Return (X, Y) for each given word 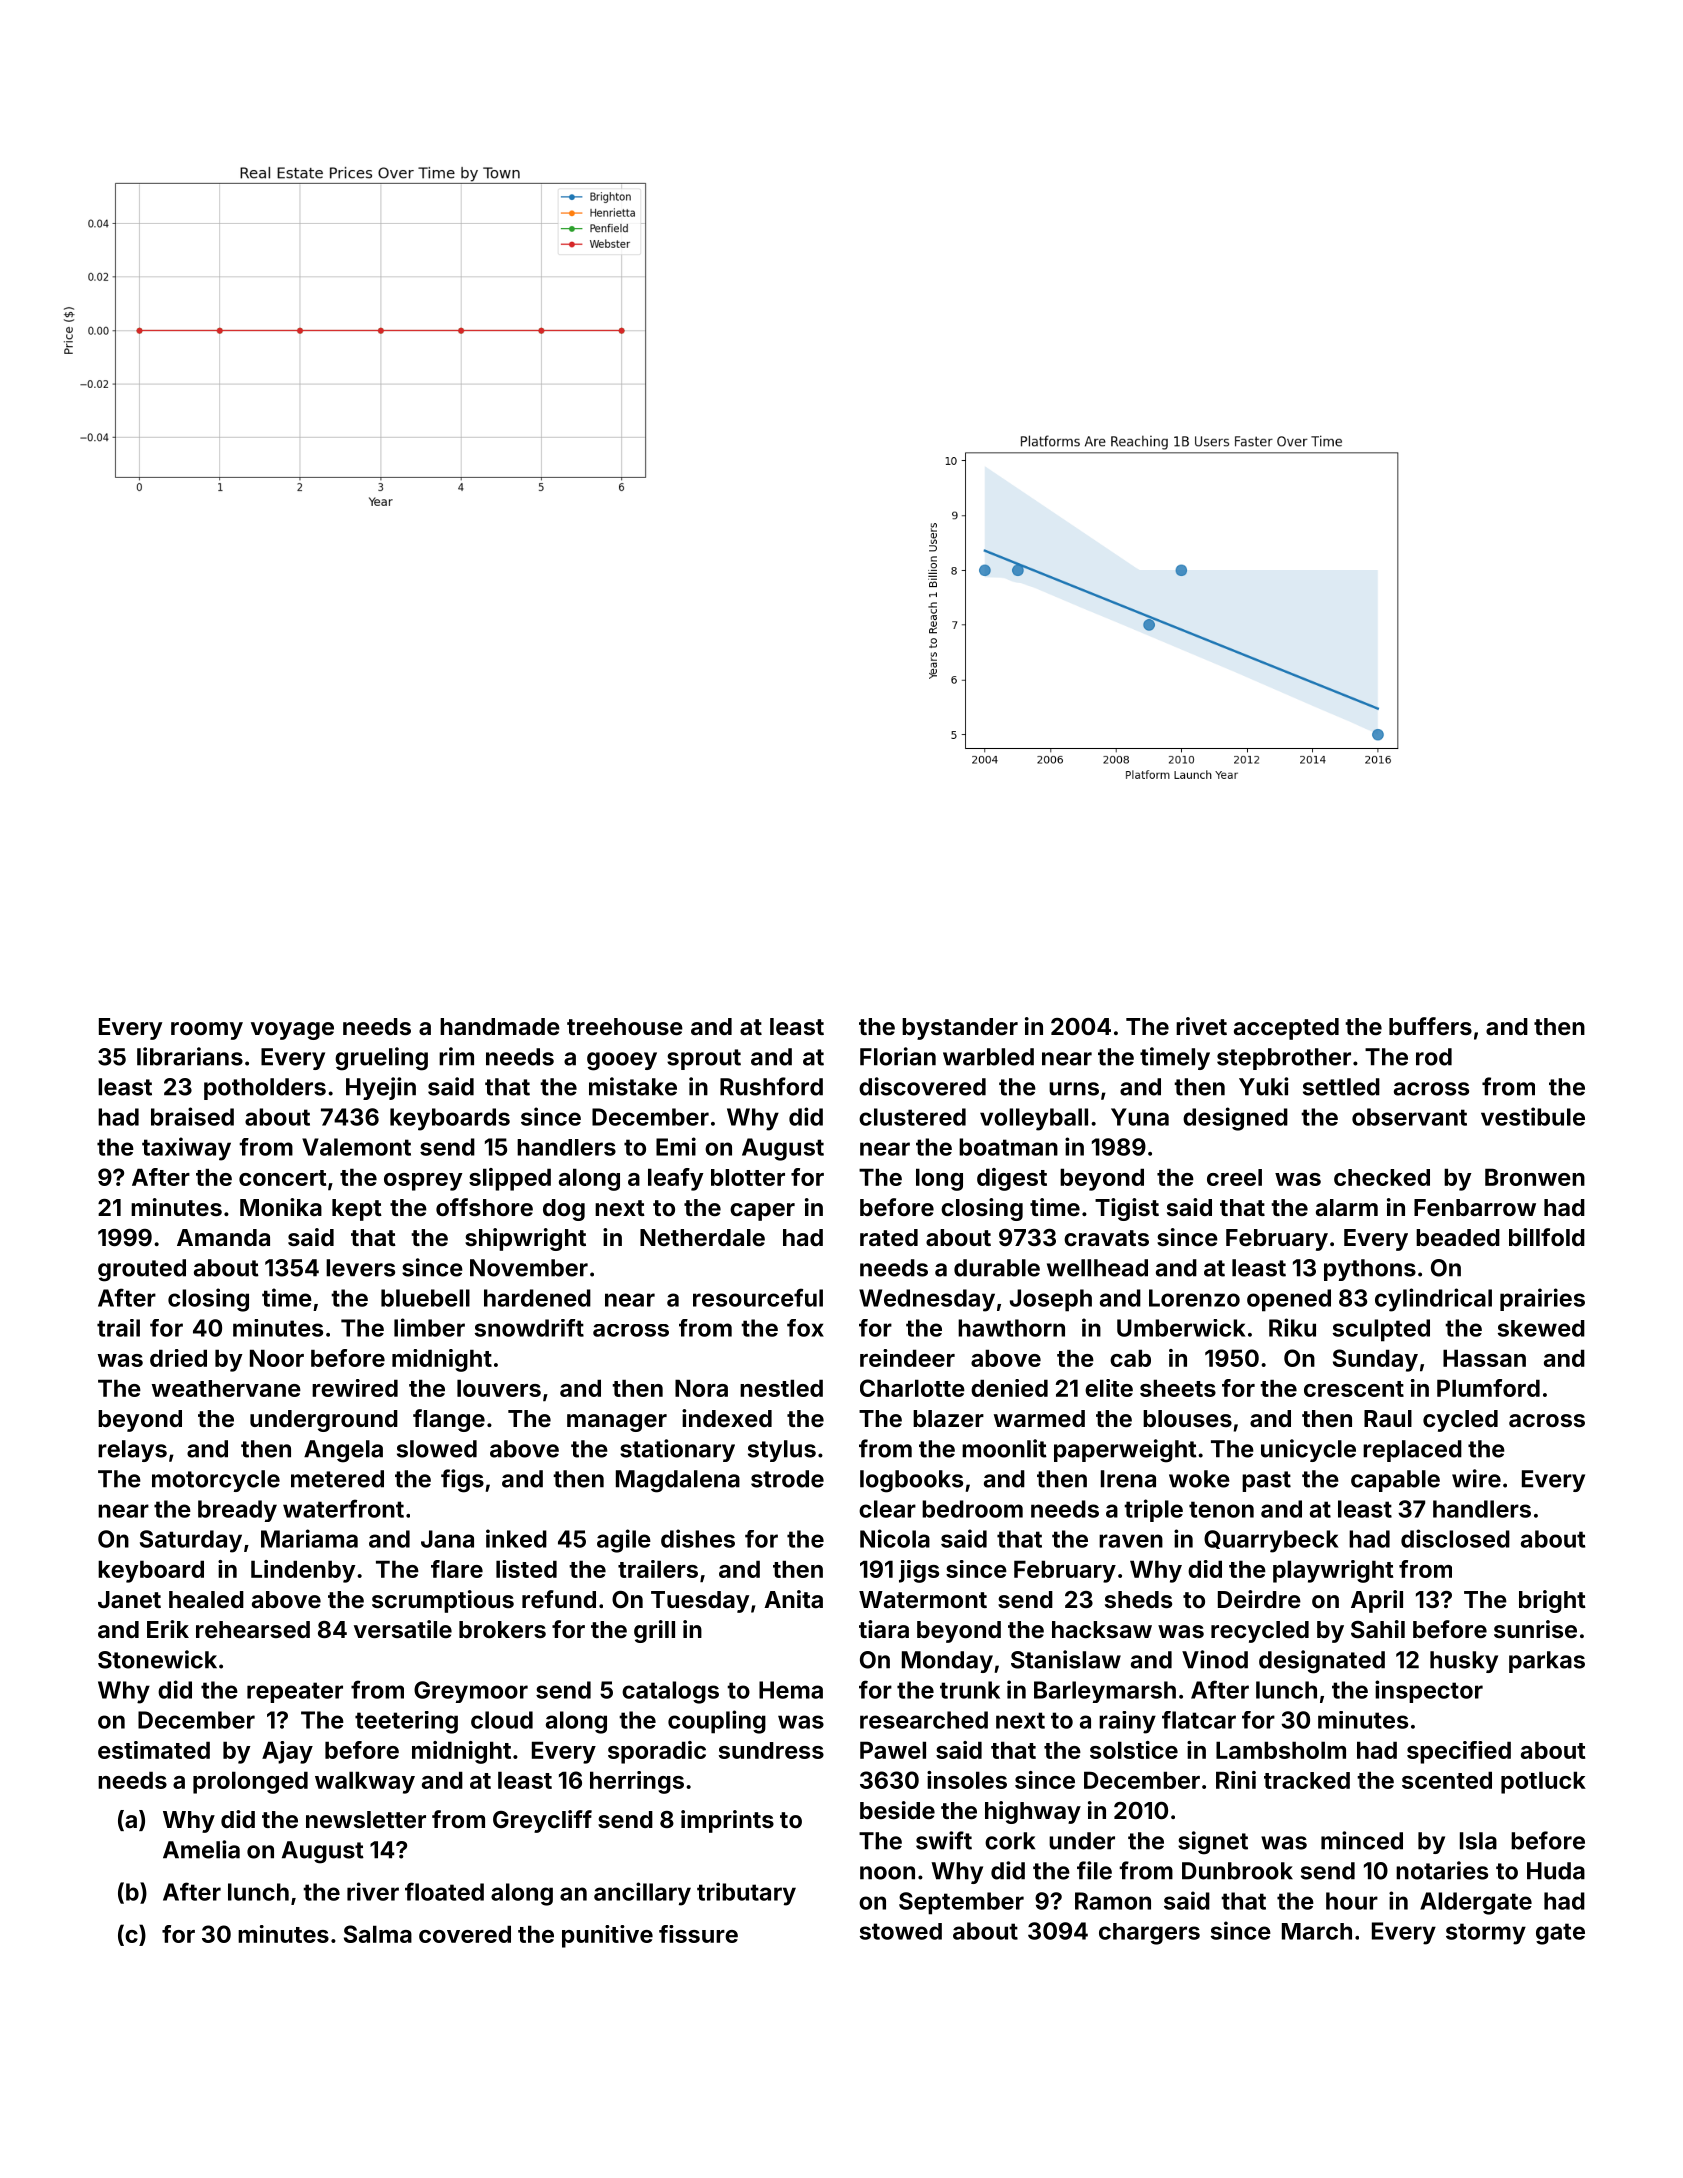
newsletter (366, 1819)
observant (1409, 1117)
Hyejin (381, 1088)
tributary (746, 1894)
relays (132, 1451)
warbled (988, 1057)
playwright (1333, 1571)
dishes (698, 1538)
